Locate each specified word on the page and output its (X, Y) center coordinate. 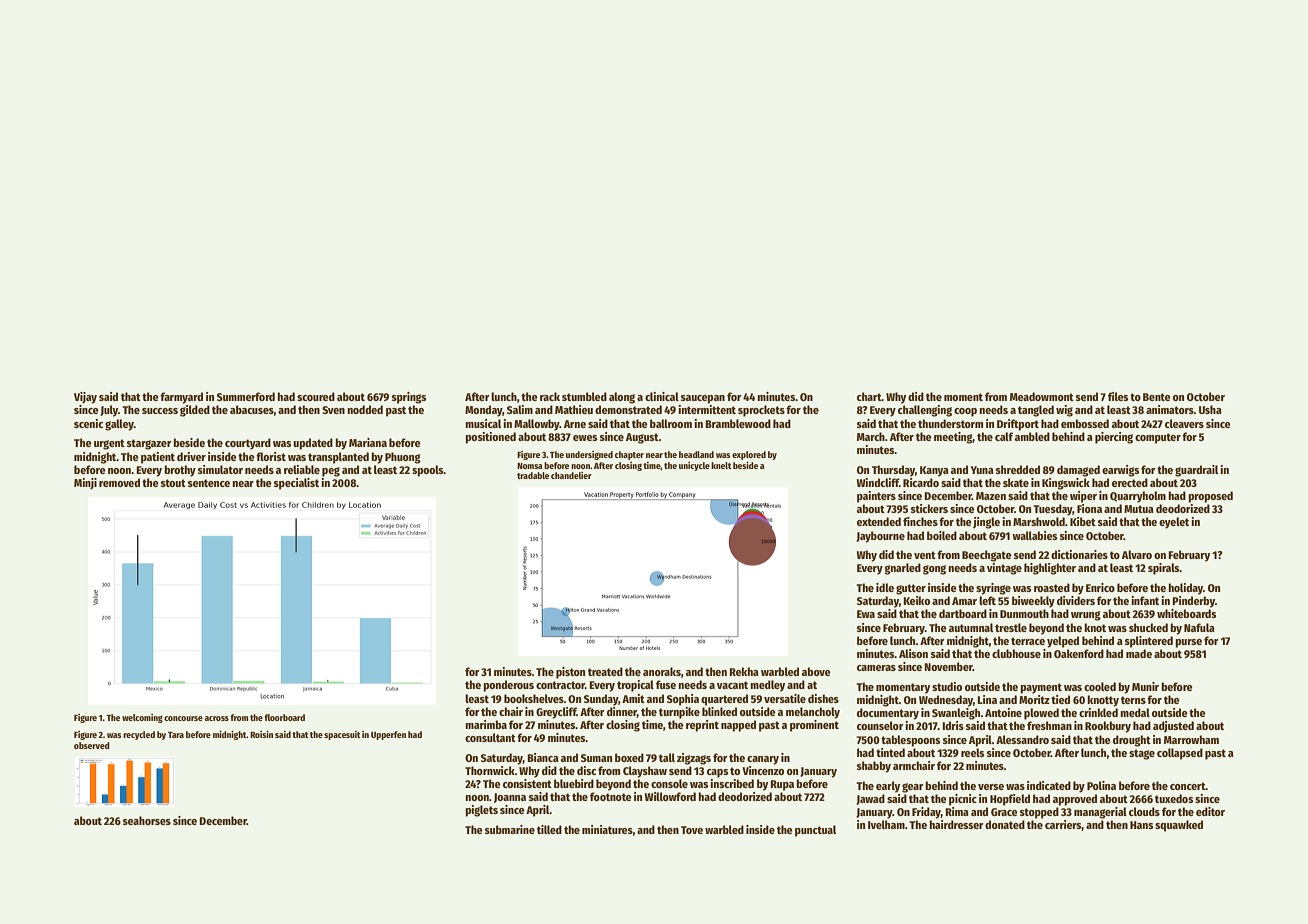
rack (550, 396)
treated (605, 671)
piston (570, 673)
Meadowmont (1042, 396)
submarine (510, 829)
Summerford (246, 396)
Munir (1145, 686)
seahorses (147, 820)
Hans (1141, 825)
